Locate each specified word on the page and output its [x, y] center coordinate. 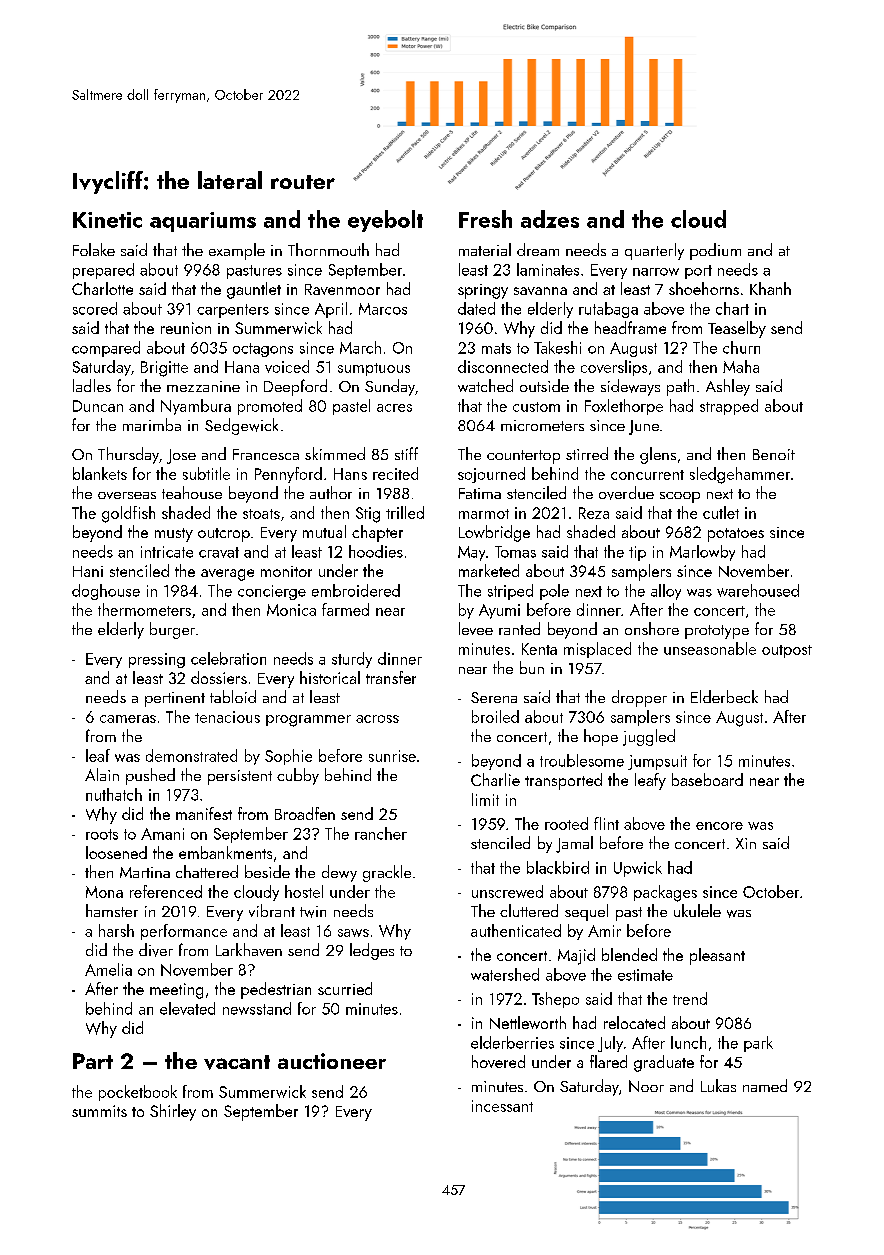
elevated [187, 1008]
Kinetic [107, 220]
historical [330, 677]
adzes [550, 219]
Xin [746, 843]
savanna [540, 291]
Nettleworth [528, 1022]
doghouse [106, 592]
